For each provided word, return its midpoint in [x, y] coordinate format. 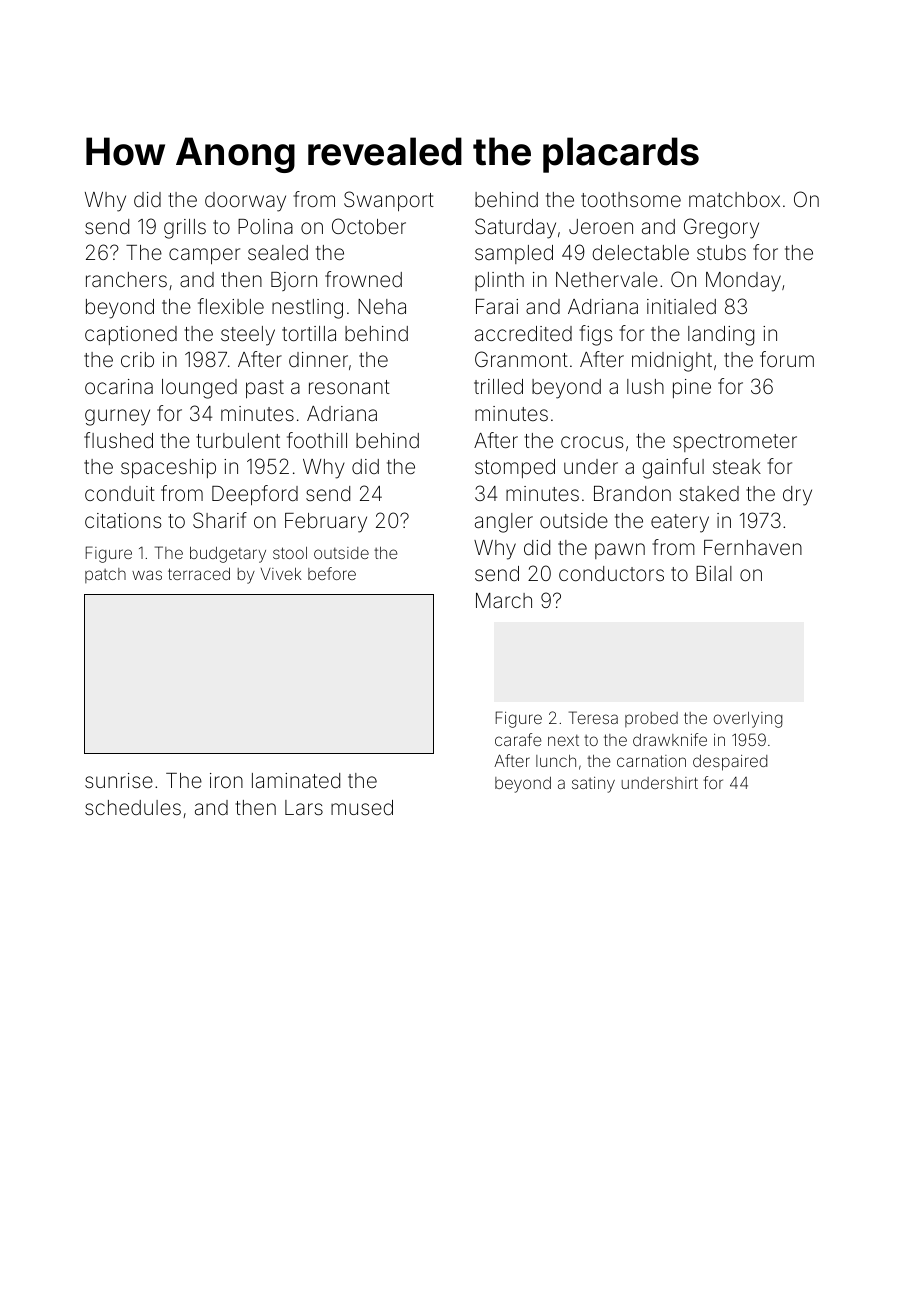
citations [123, 520]
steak [737, 466]
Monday [743, 282]
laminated [296, 780]
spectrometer [735, 443]
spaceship [168, 468]
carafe [518, 739]
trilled [498, 386]
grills [185, 229]
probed [651, 719]
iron [226, 780]
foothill [317, 440]
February [326, 523]
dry [797, 496]
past [265, 389]
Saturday [515, 228]
